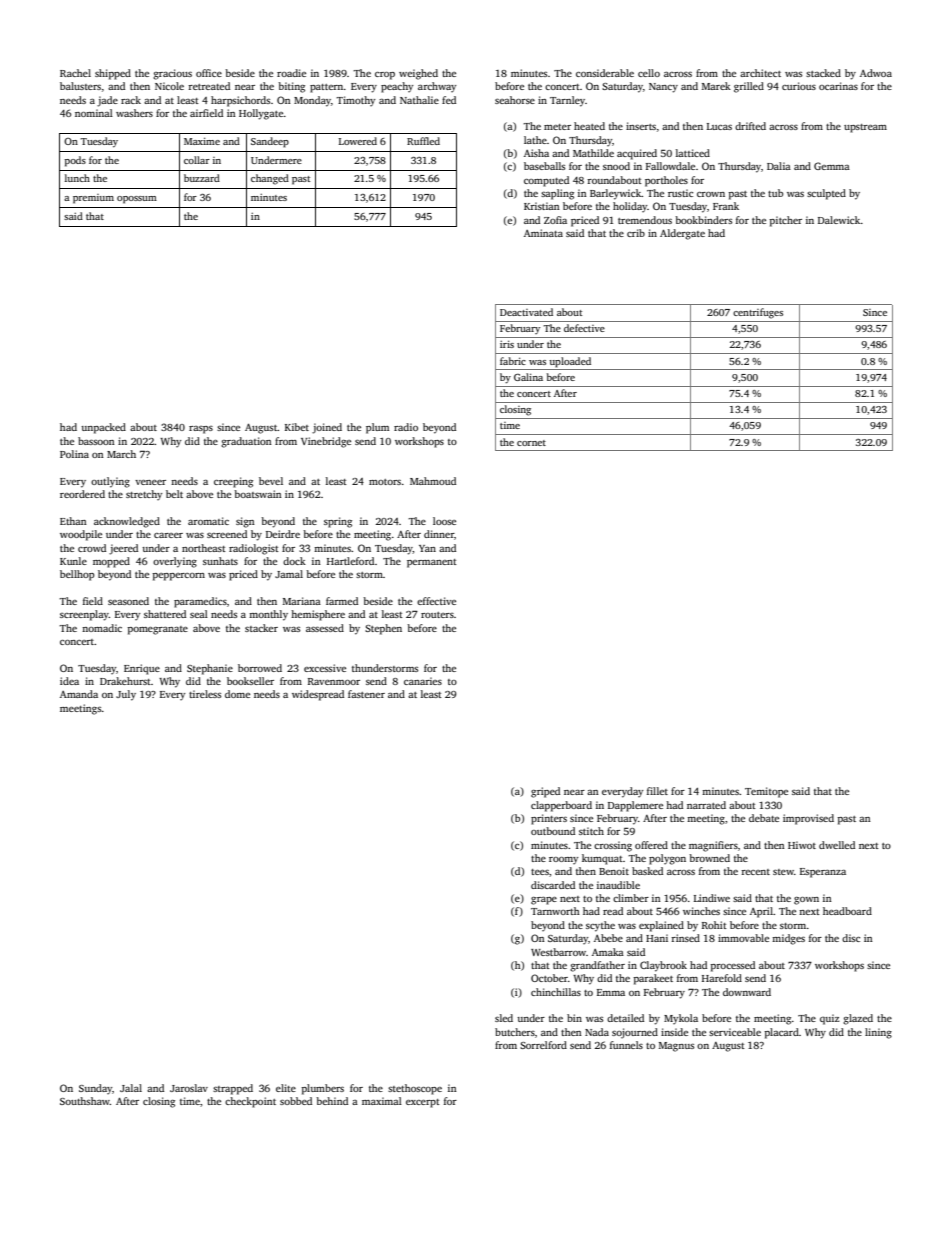 The width and height of the page is (952, 1233). I want to click on downward, so click(747, 992).
